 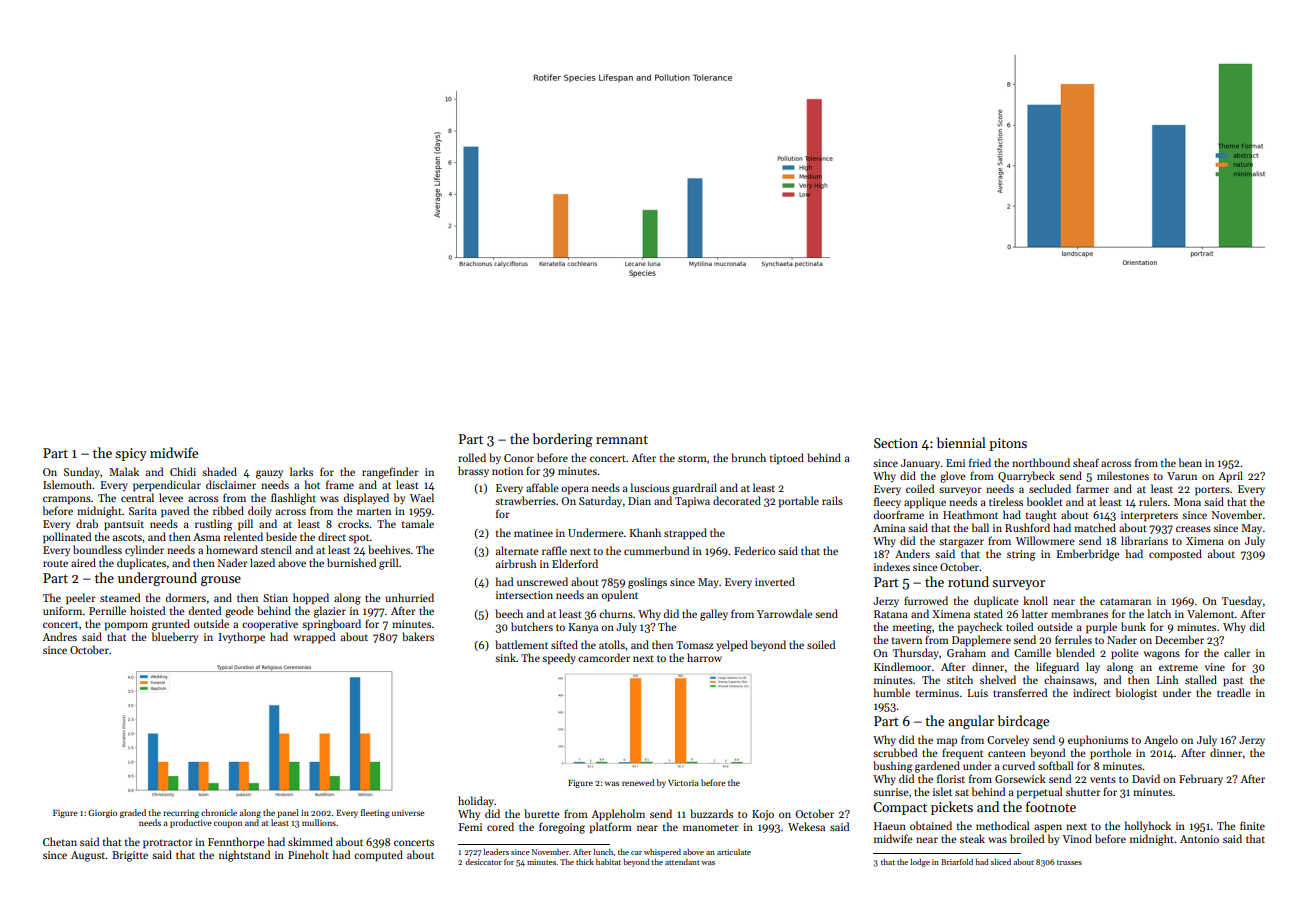 What do you see at coordinates (892, 767) in the screenshot?
I see `bushing` at bounding box center [892, 767].
